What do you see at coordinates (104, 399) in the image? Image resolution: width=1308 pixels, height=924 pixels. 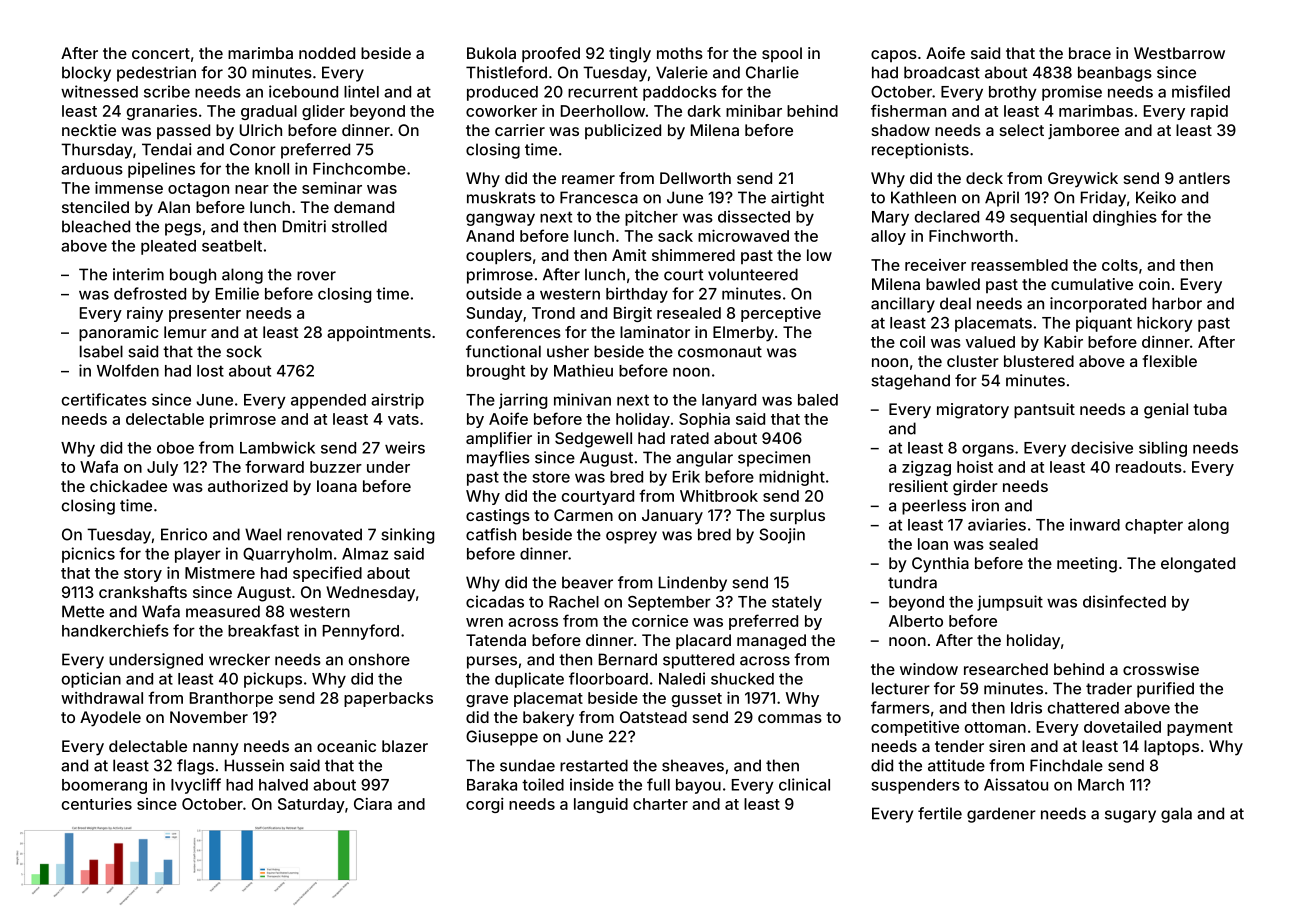 I see `certificates` at bounding box center [104, 399].
